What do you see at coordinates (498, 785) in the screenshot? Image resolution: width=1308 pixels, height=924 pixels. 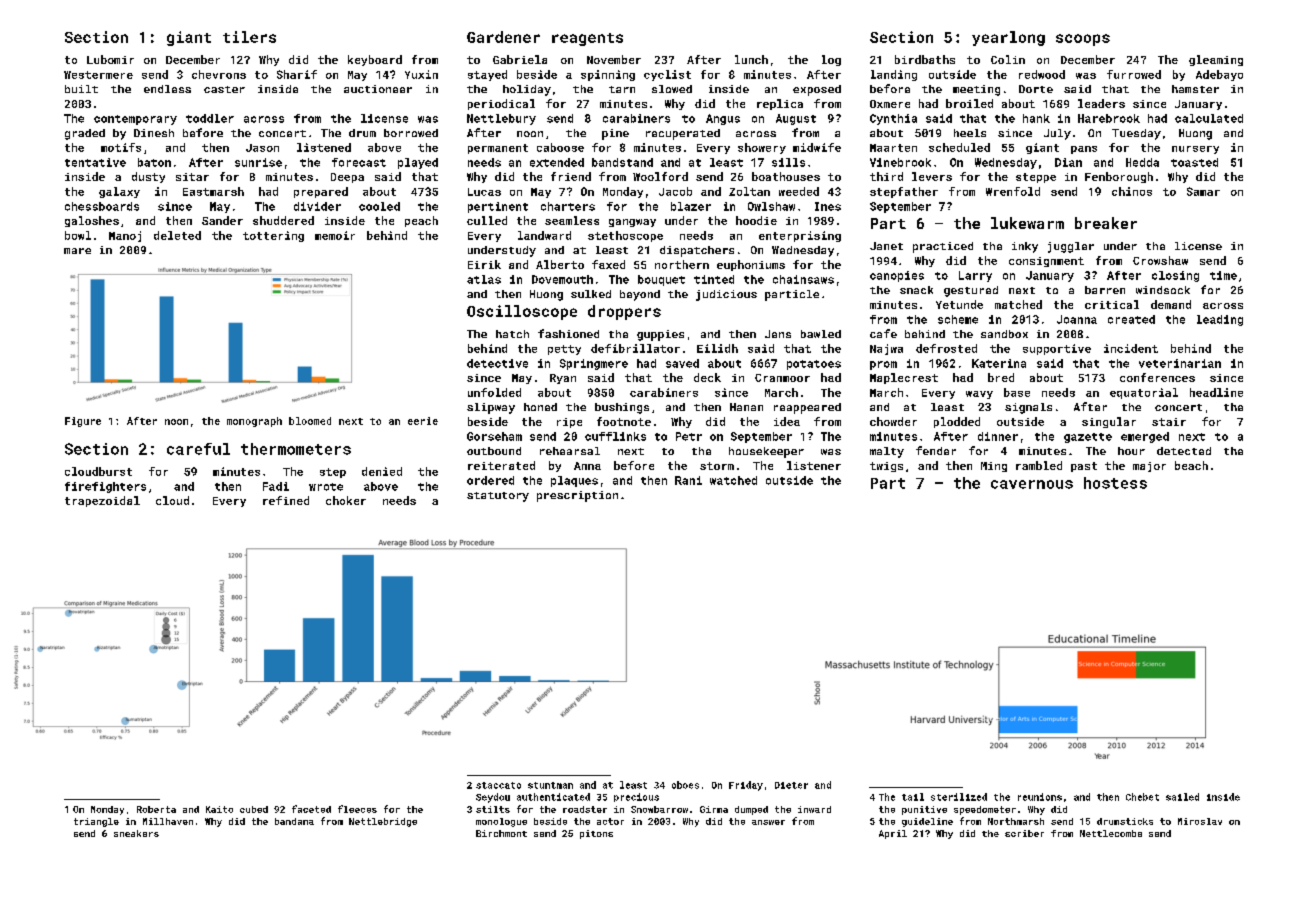 I see `staccato` at bounding box center [498, 785].
